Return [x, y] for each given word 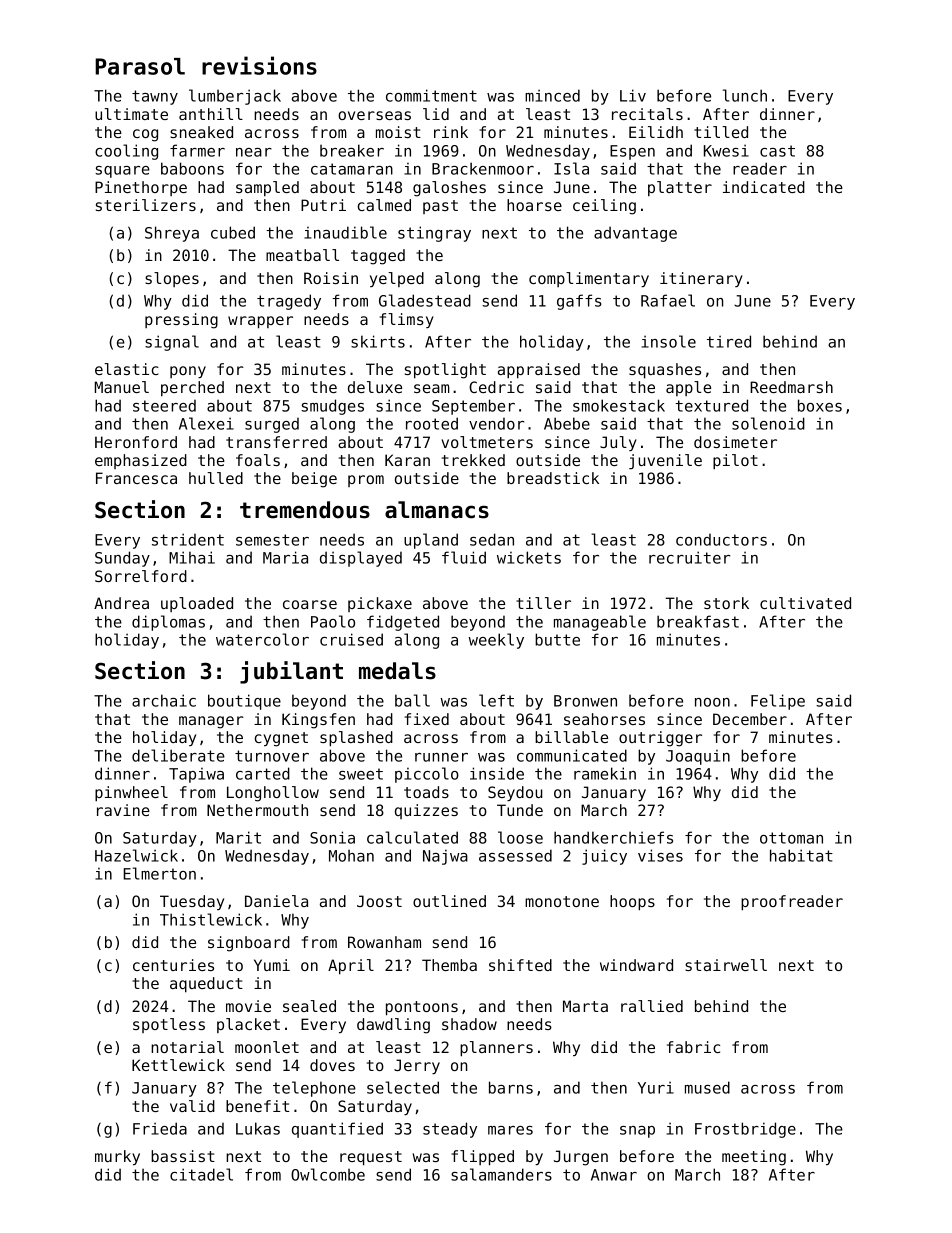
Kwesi [726, 150]
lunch [745, 95]
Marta [585, 1006]
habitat [801, 855]
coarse [310, 604]
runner [441, 757]
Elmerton [159, 873]
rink [451, 132]
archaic [164, 700]
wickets [529, 557]
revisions [259, 65]
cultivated [805, 603]
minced [552, 95]
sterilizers [146, 205]
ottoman [791, 838]
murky [117, 1157]
